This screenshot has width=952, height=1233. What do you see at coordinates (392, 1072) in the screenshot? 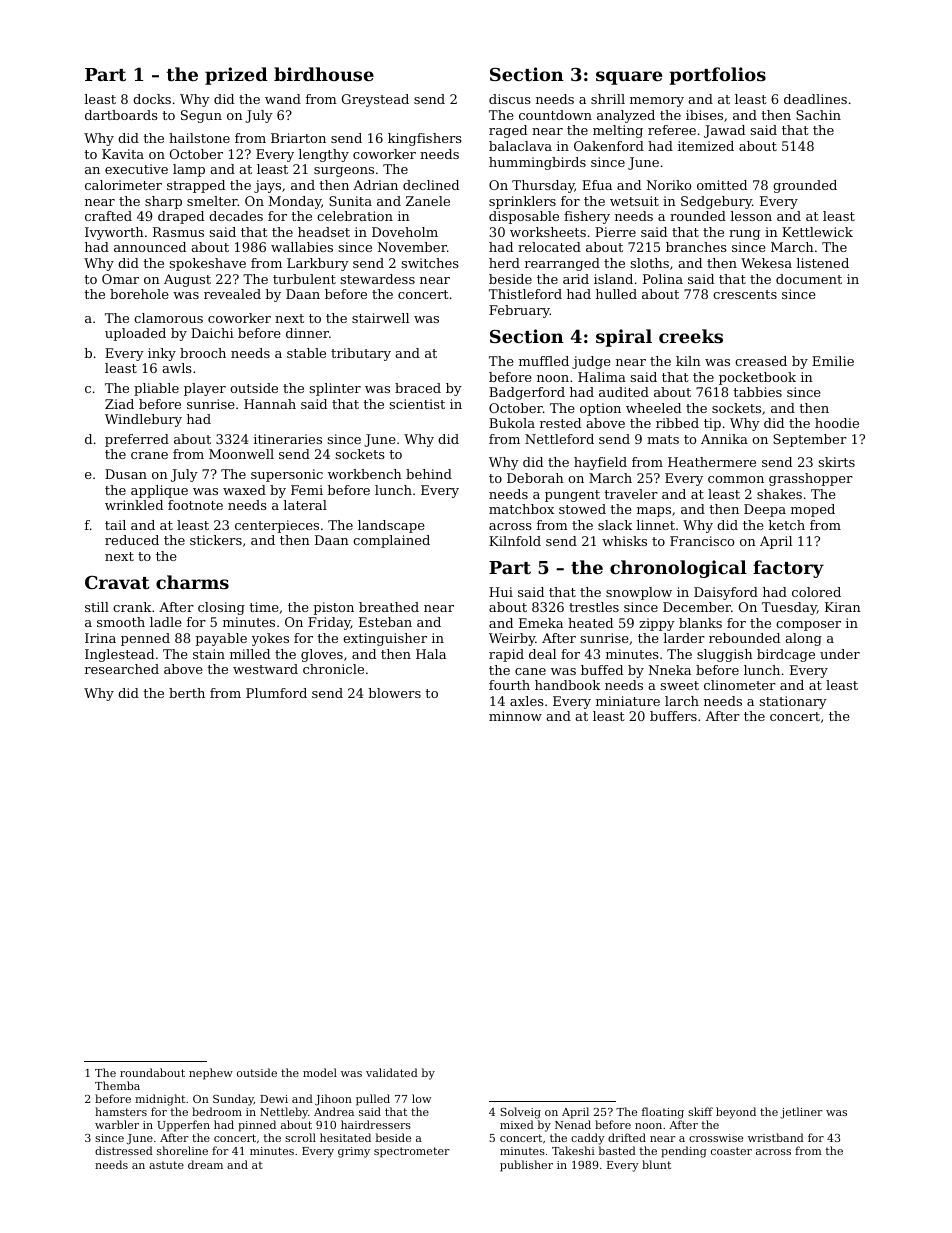
I see `validated` at bounding box center [392, 1072].
